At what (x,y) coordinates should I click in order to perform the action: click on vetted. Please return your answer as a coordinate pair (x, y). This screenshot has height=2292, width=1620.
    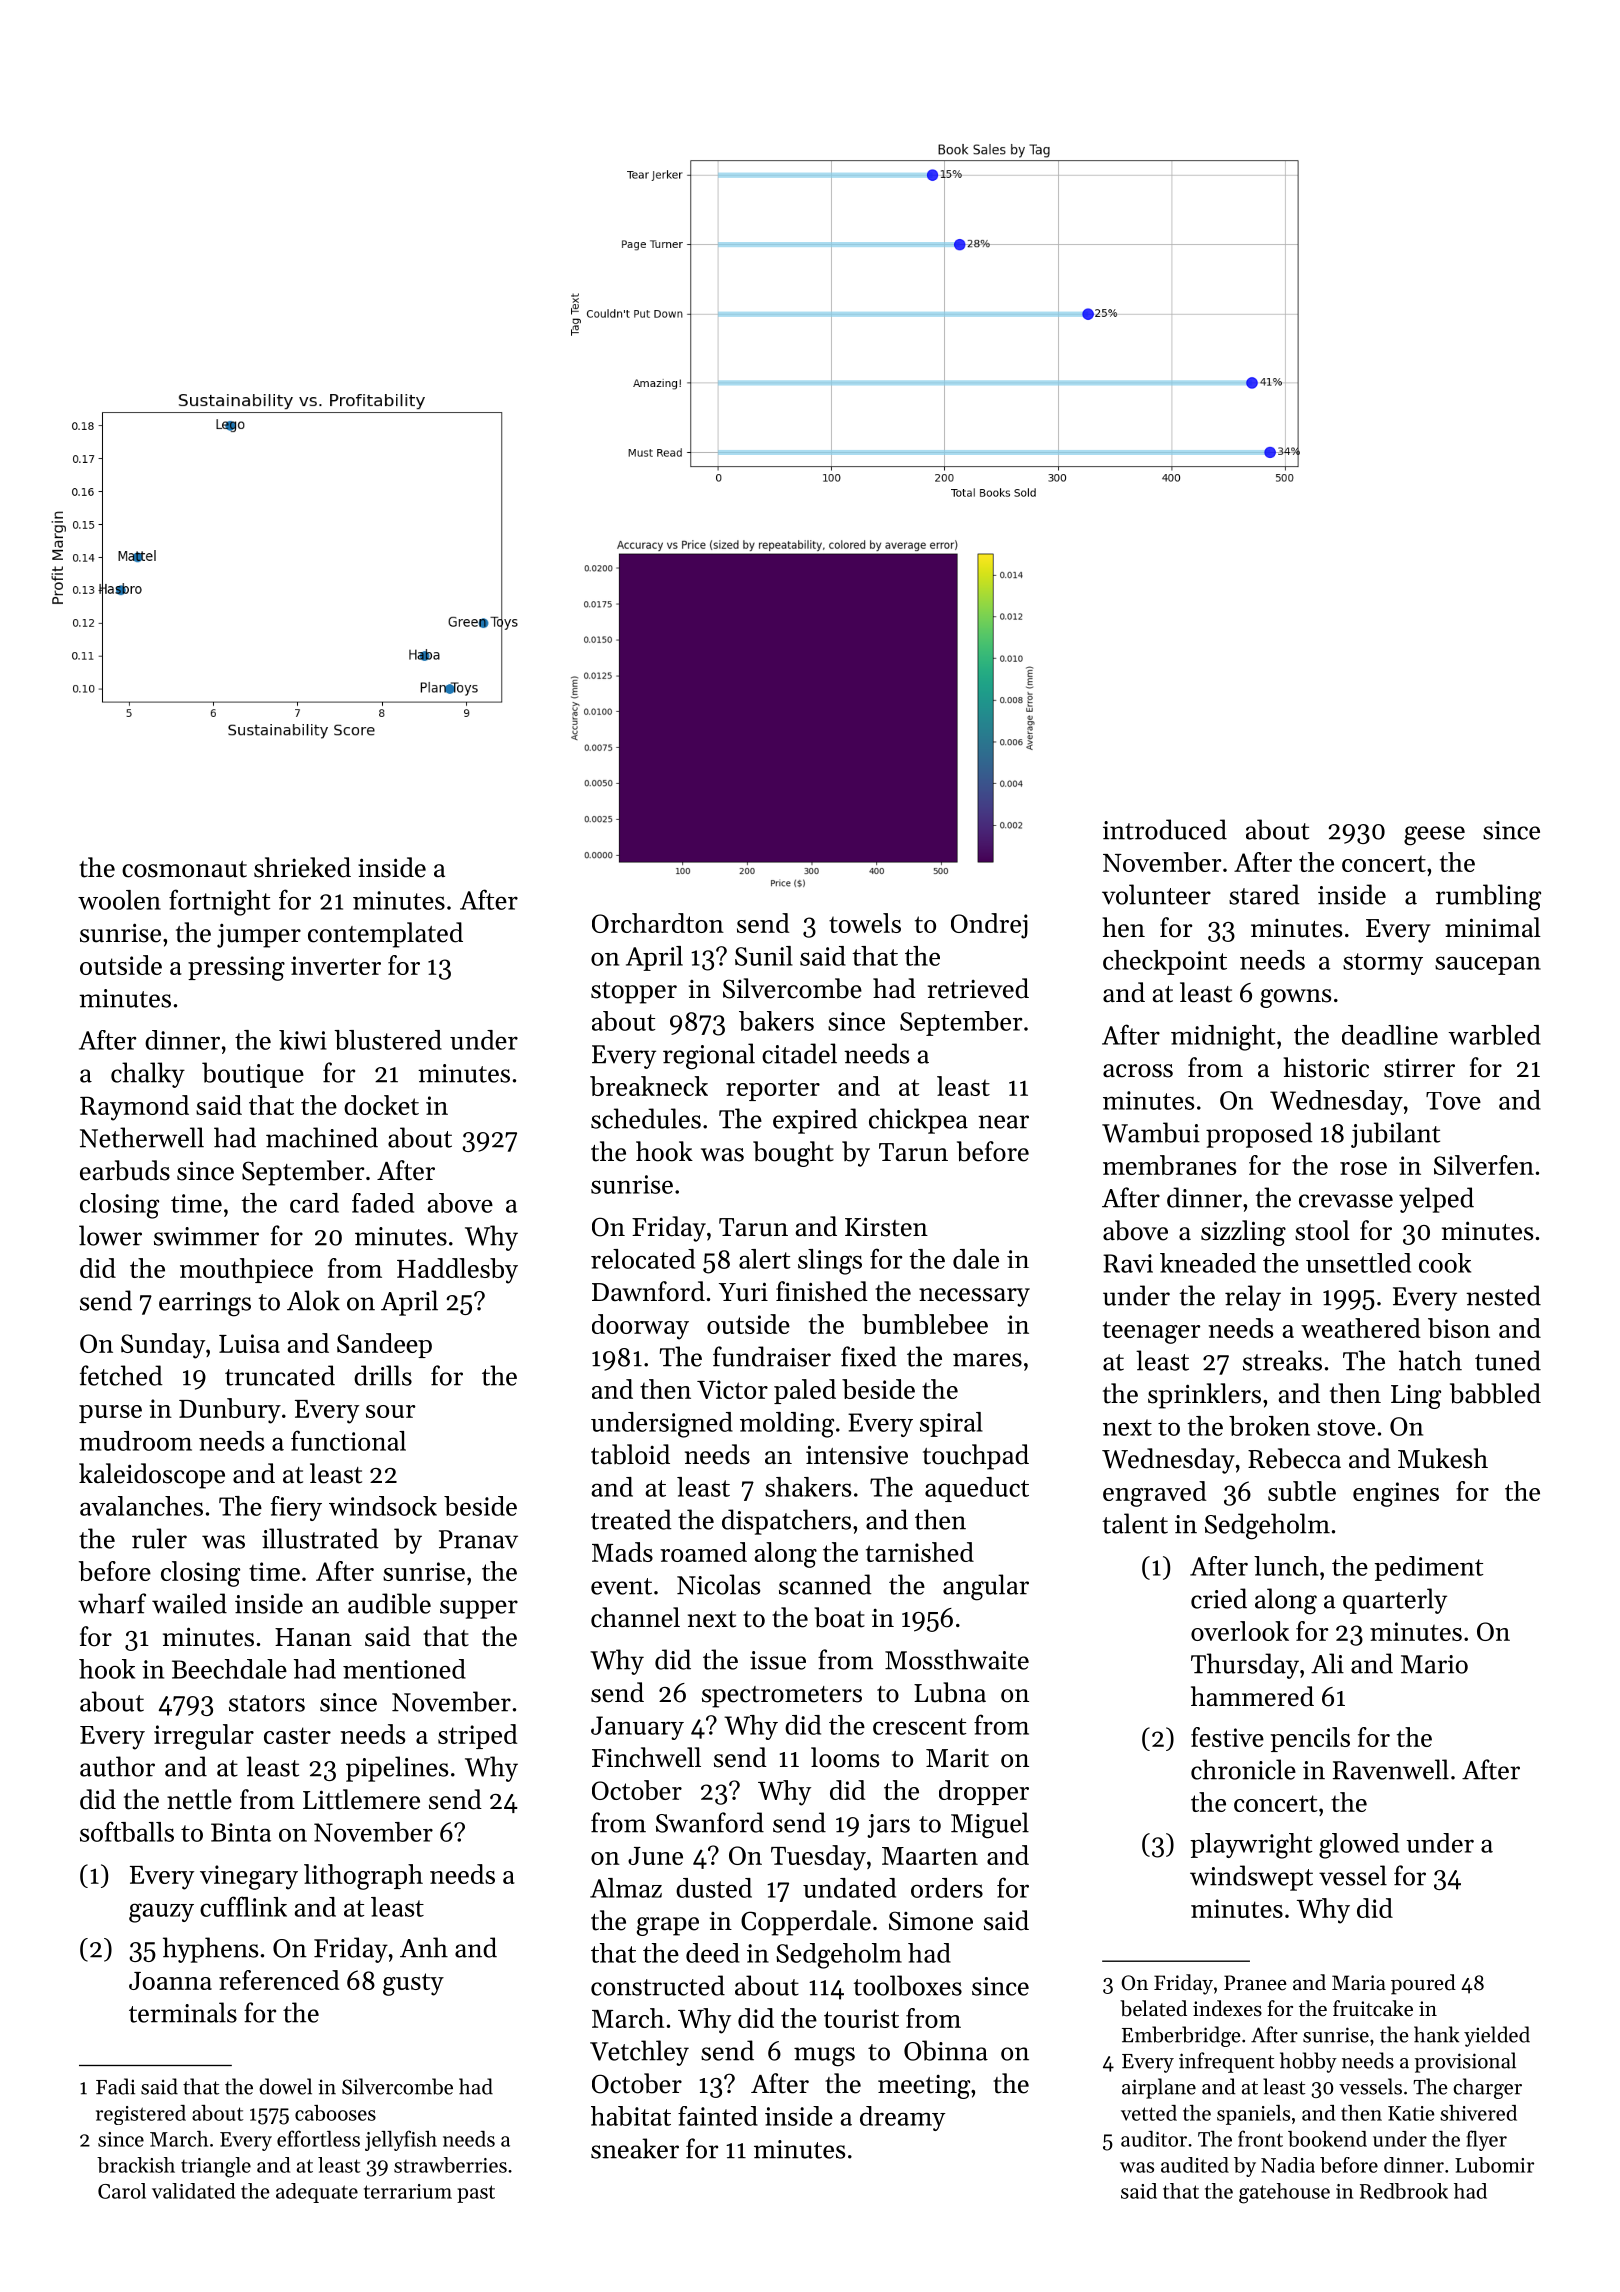
    Looking at the image, I should click on (1149, 2113).
